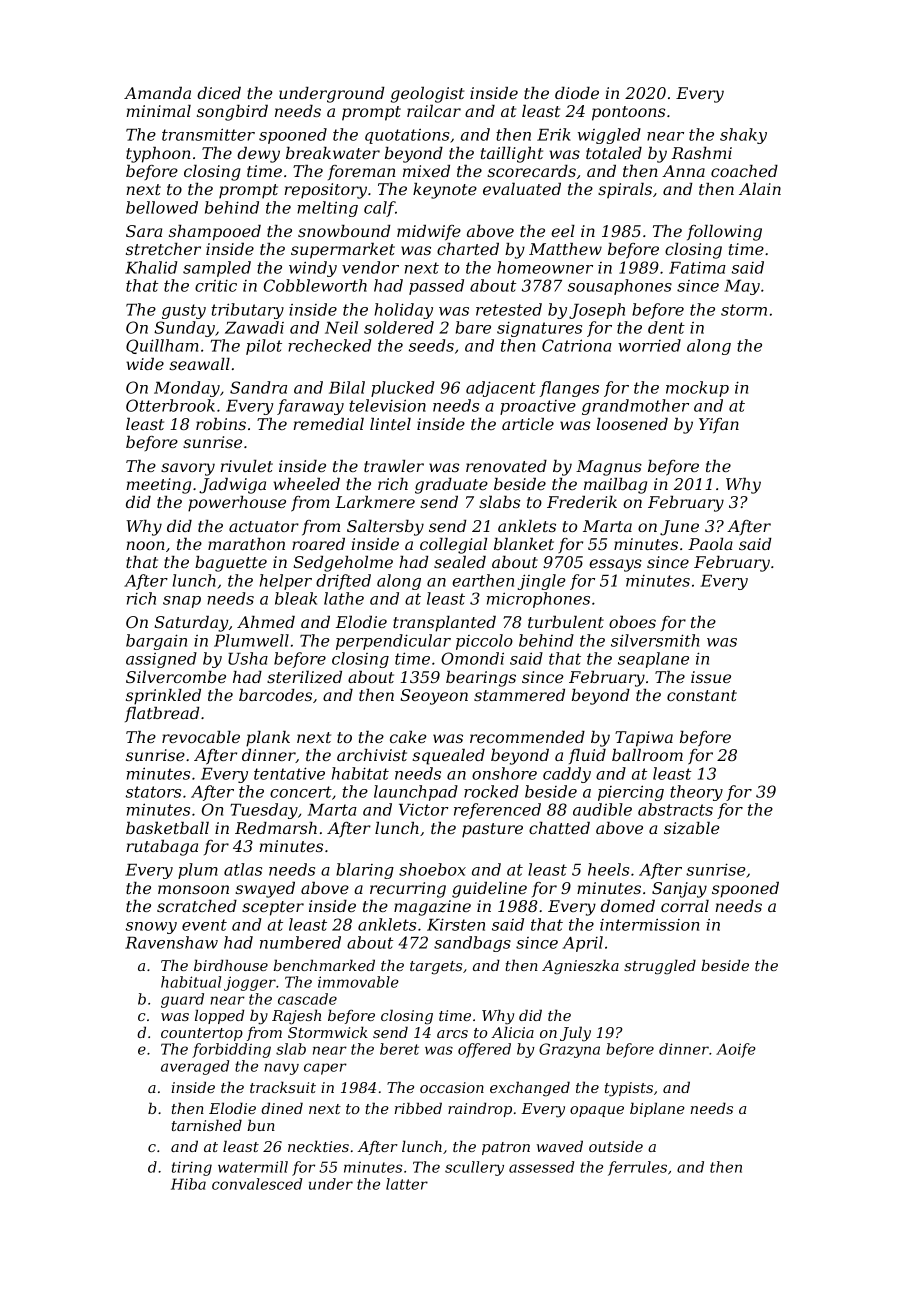 The height and width of the document is (1316, 908). Describe the element at coordinates (156, 642) in the document. I see `bargain` at that location.
